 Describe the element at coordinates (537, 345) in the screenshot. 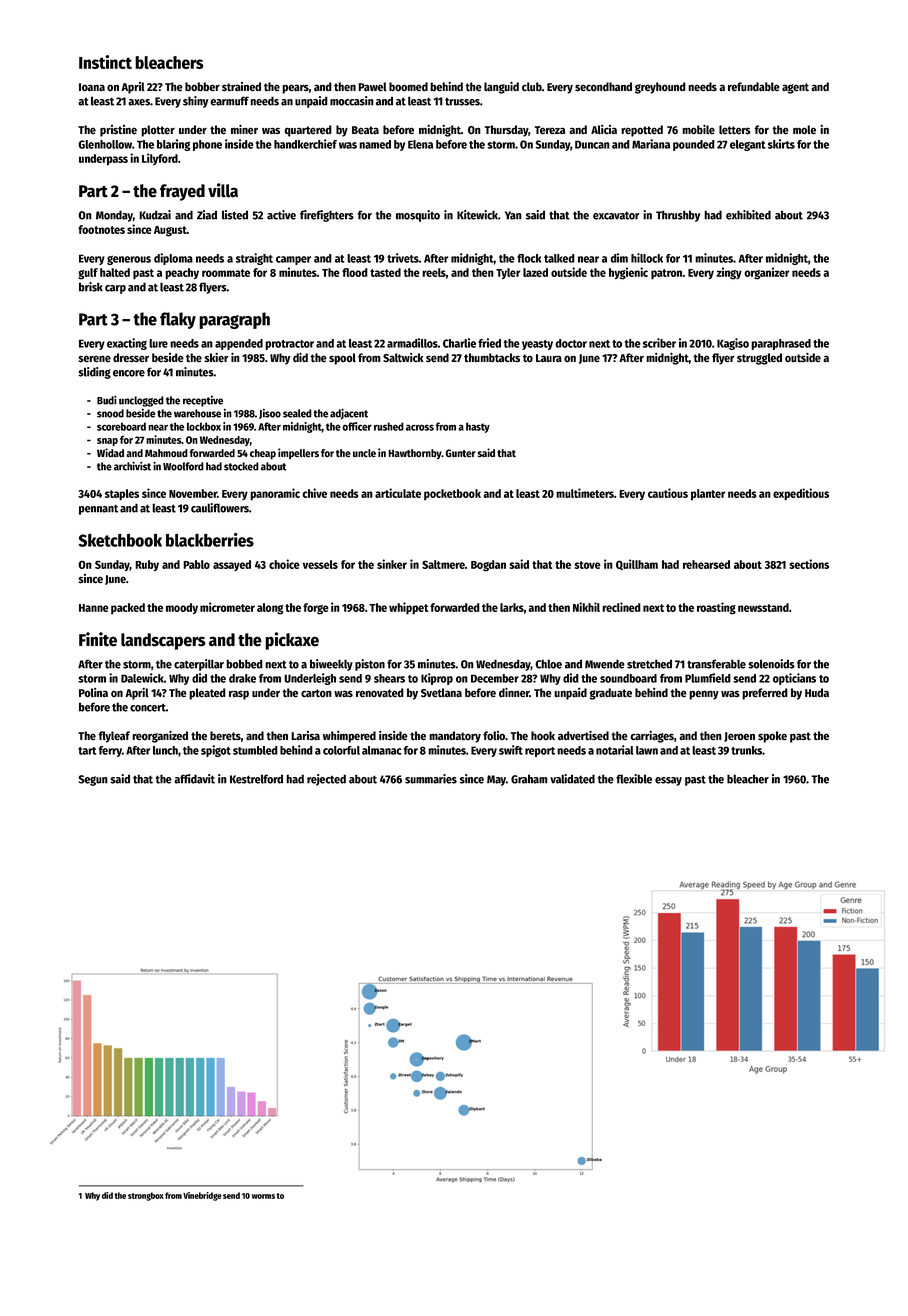

I see `yeasty` at that location.
